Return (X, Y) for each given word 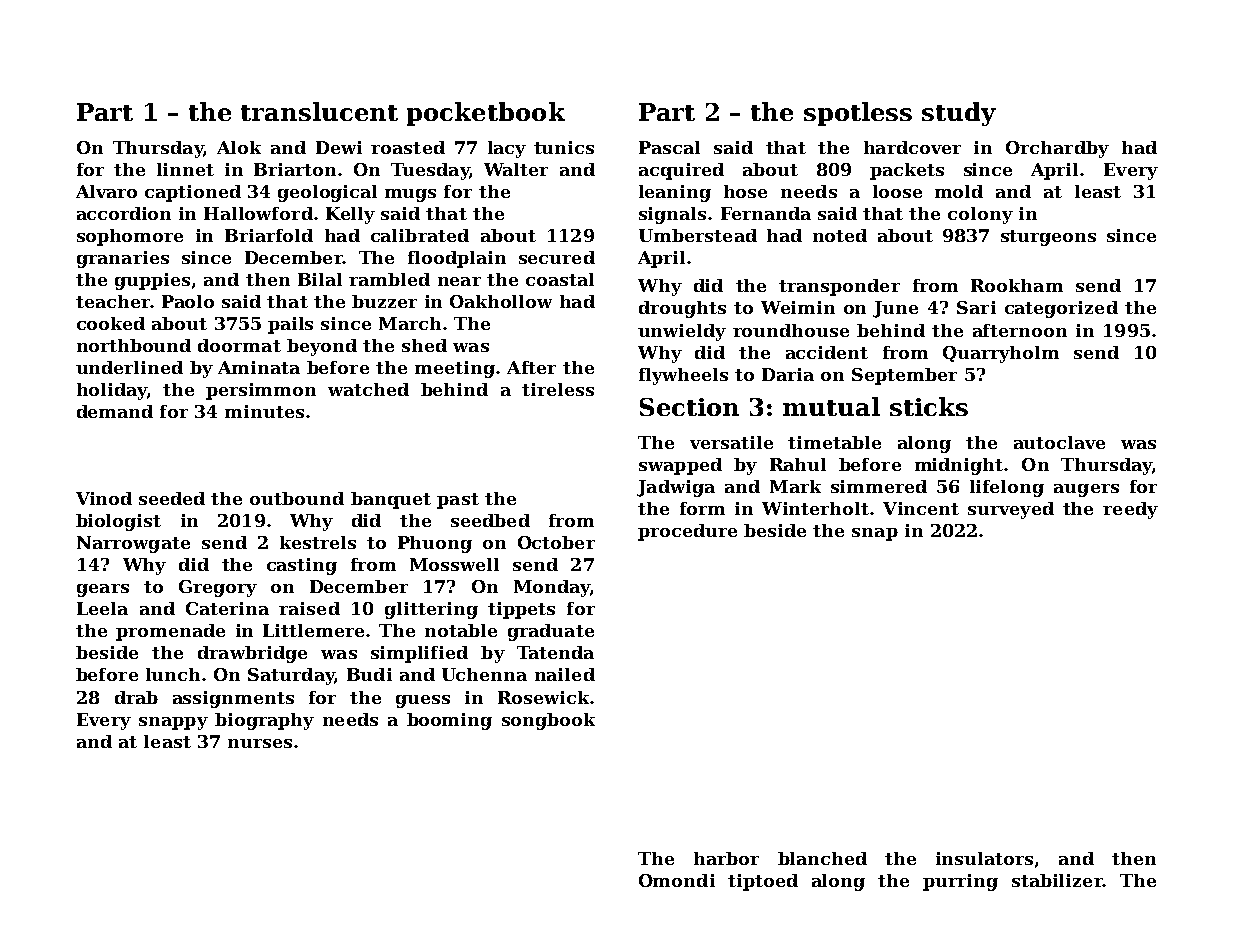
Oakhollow (501, 301)
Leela (102, 608)
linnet (185, 169)
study (959, 114)
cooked (111, 323)
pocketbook (486, 114)
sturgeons (1048, 238)
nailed (565, 674)
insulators (984, 858)
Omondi (677, 880)
